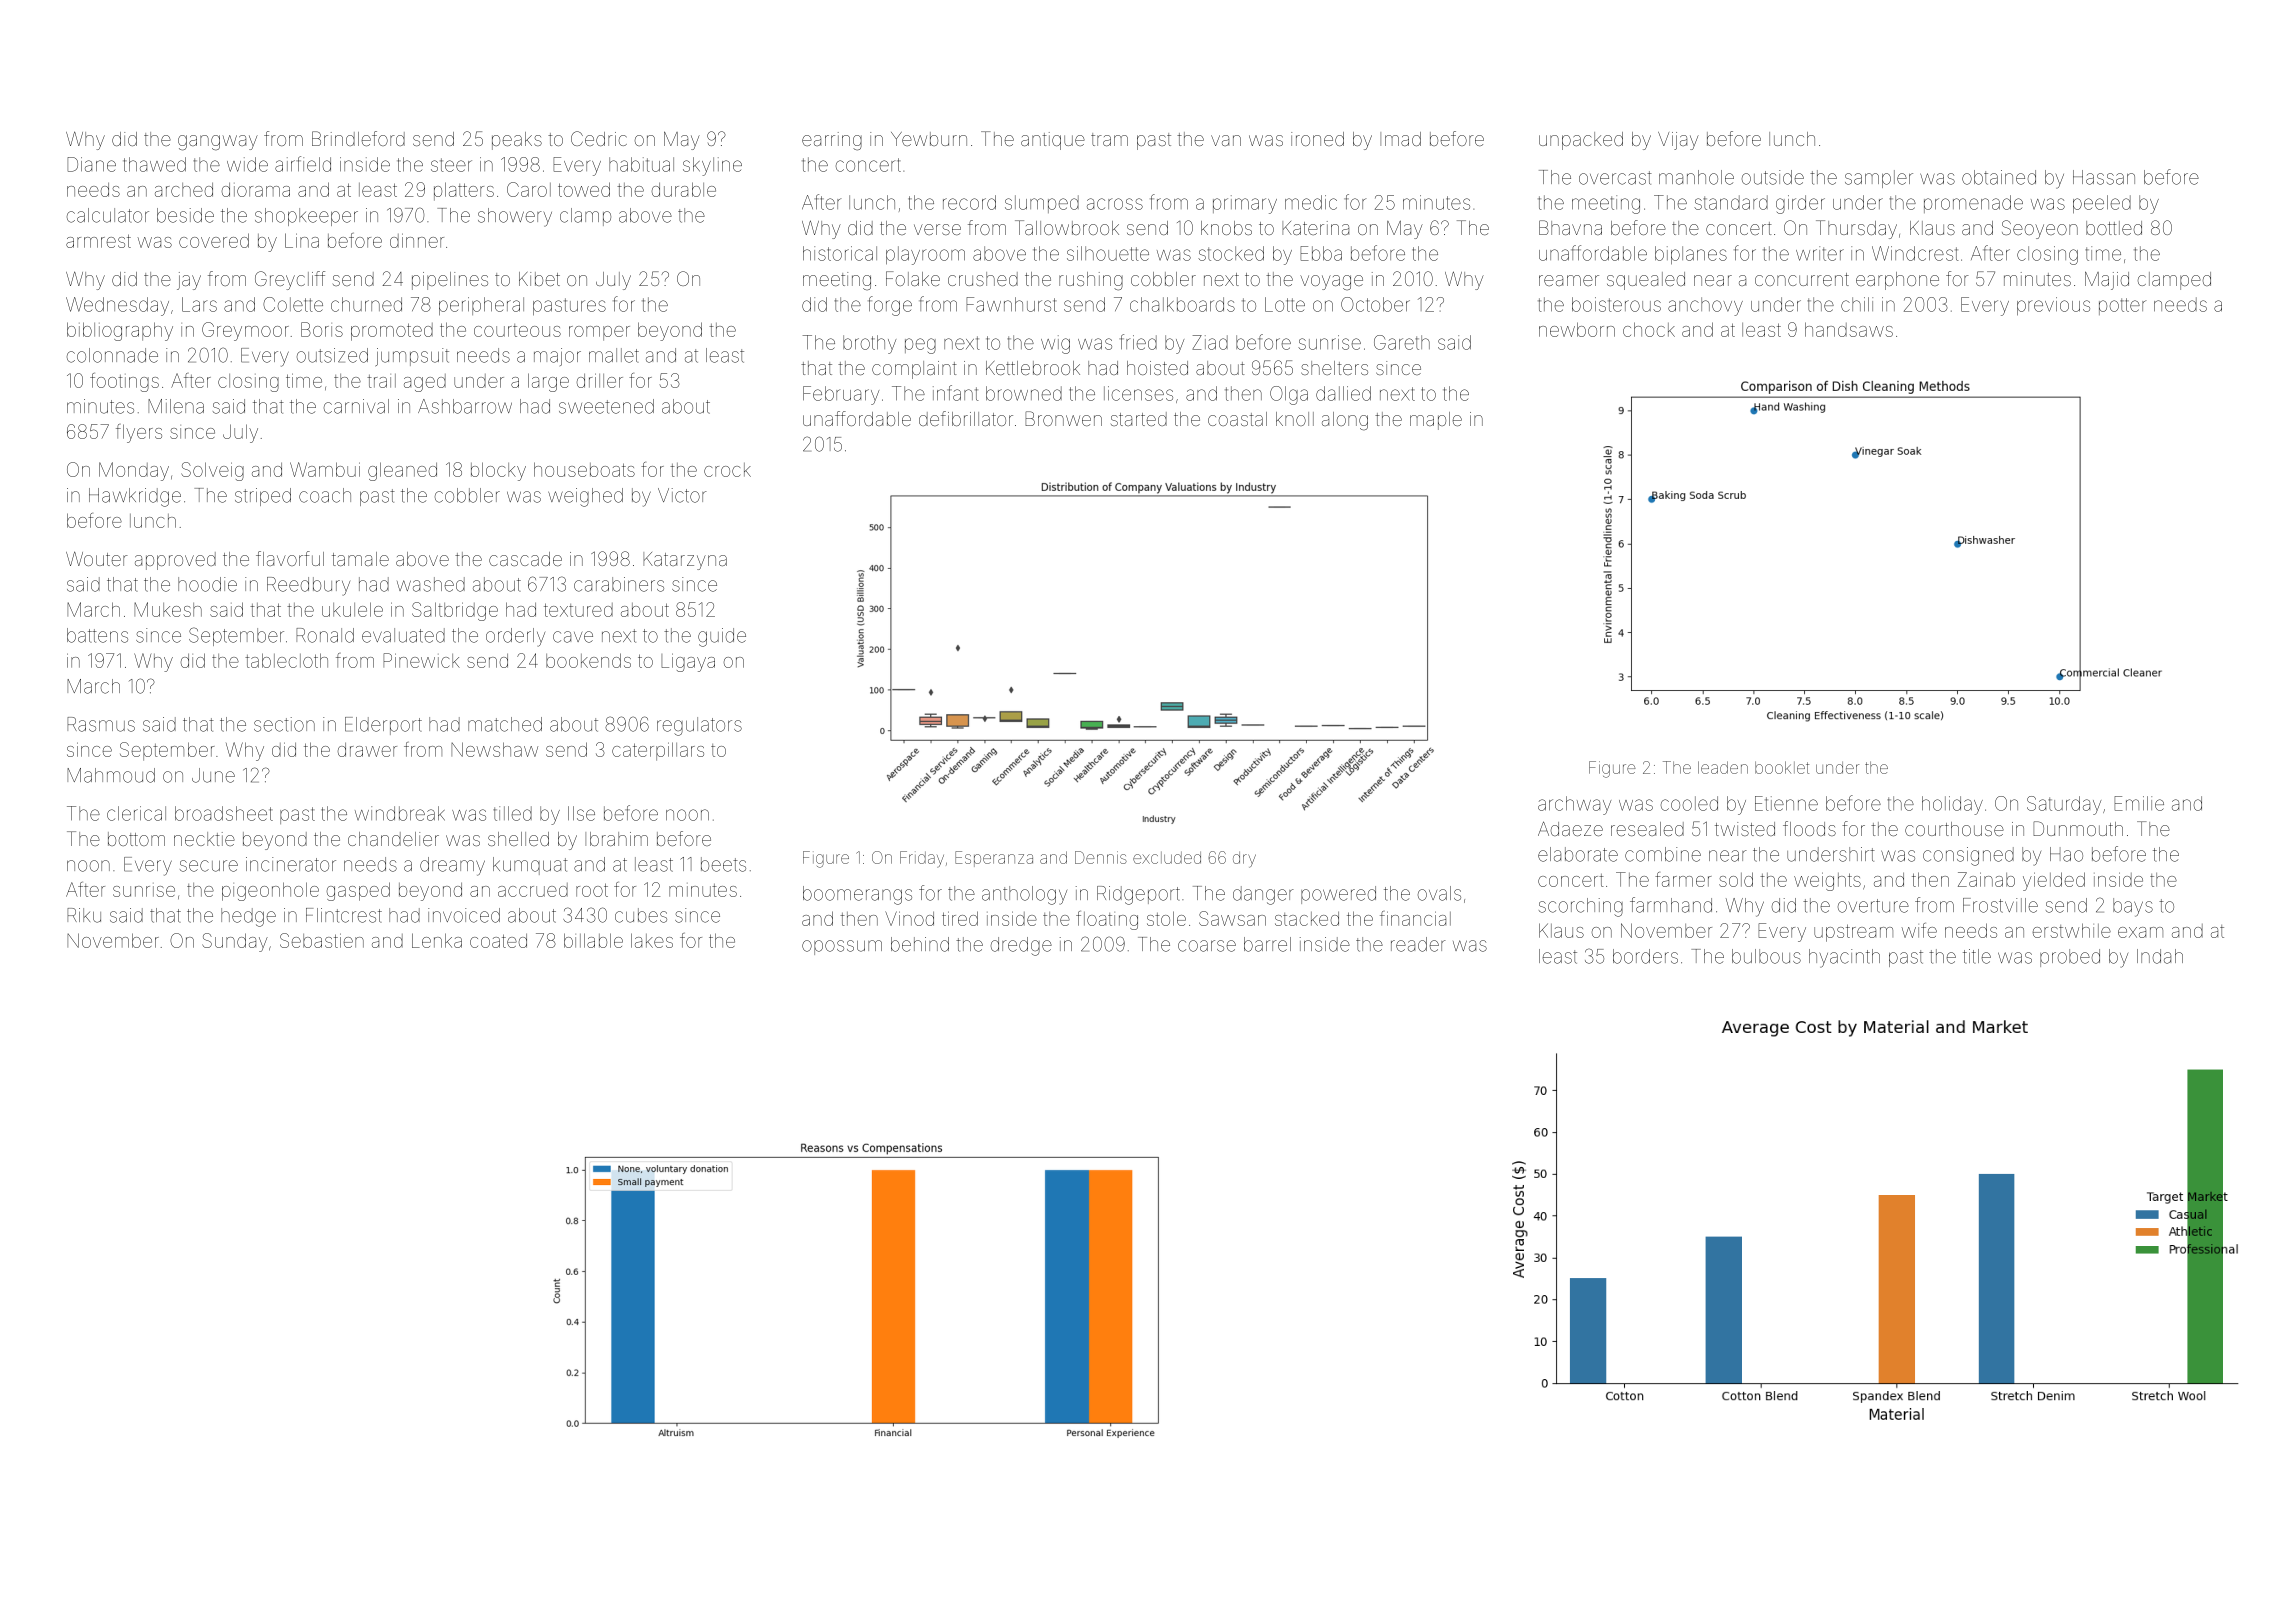 The height and width of the page is (1620, 2292). I want to click on Mukesh, so click(168, 609).
